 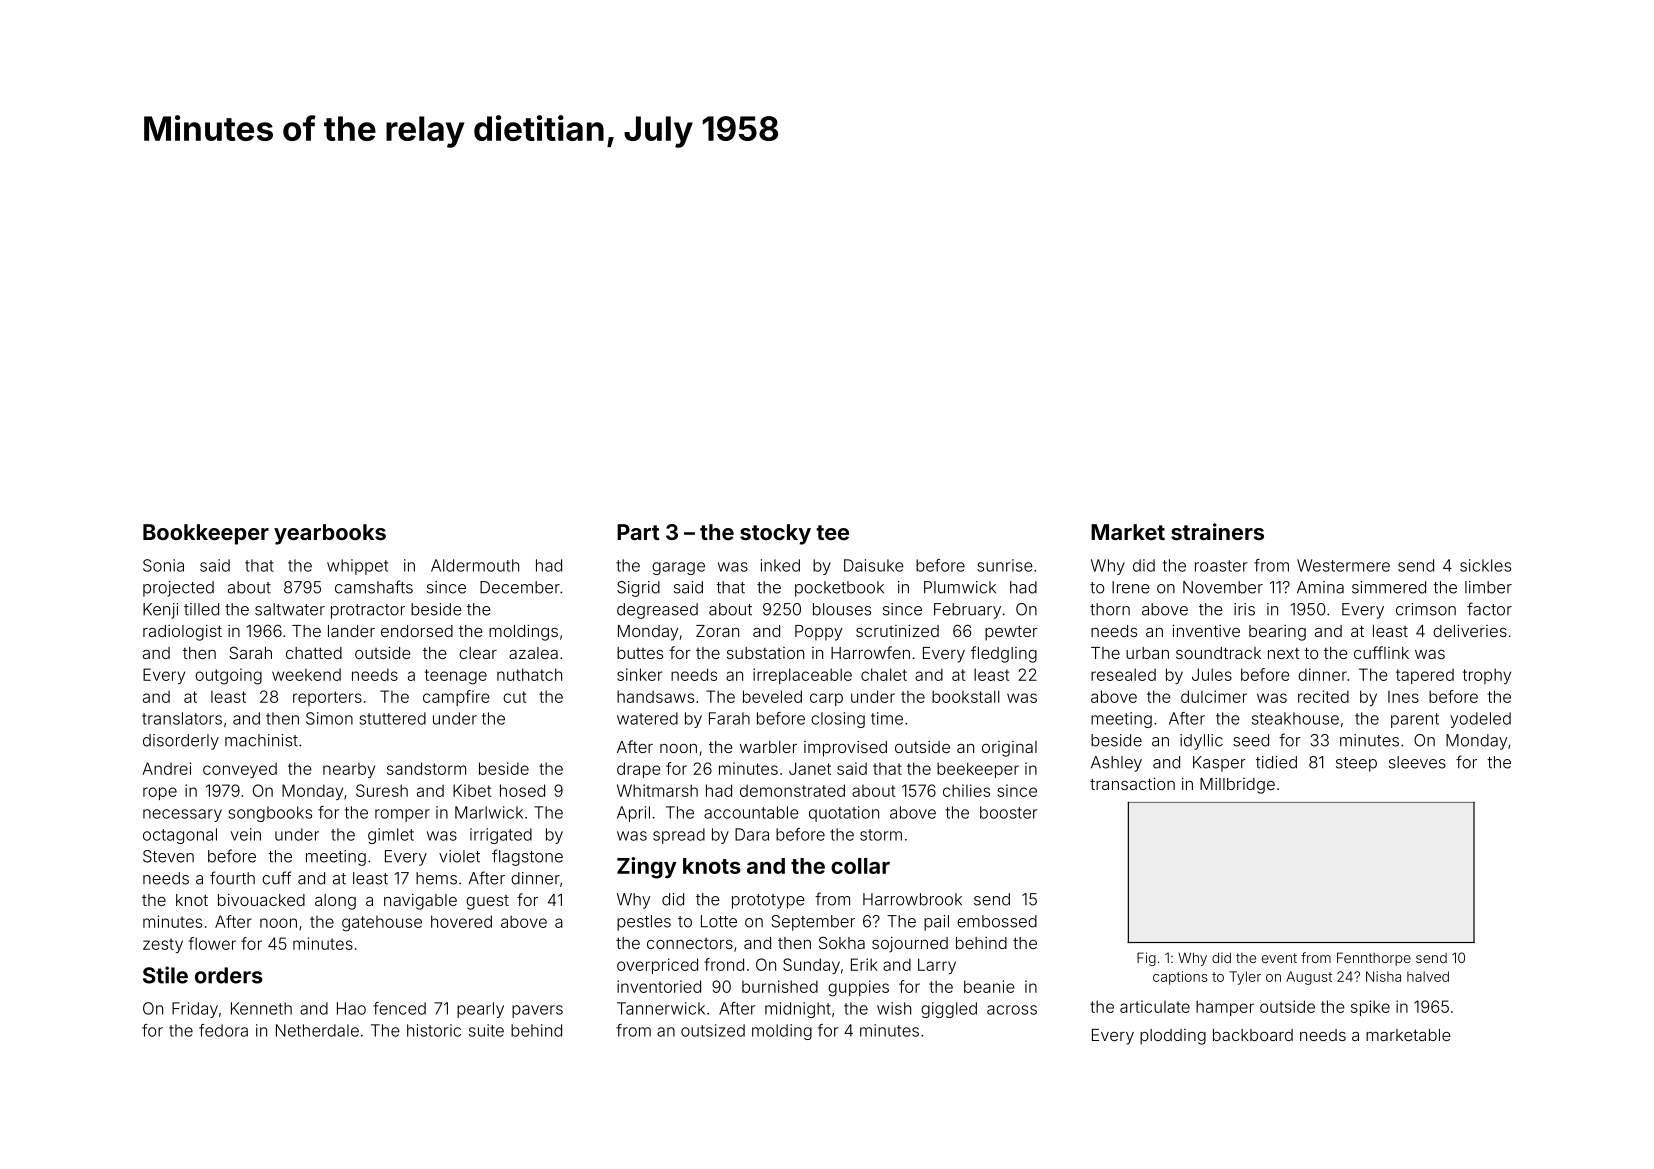 I want to click on sleeves, so click(x=1417, y=762).
